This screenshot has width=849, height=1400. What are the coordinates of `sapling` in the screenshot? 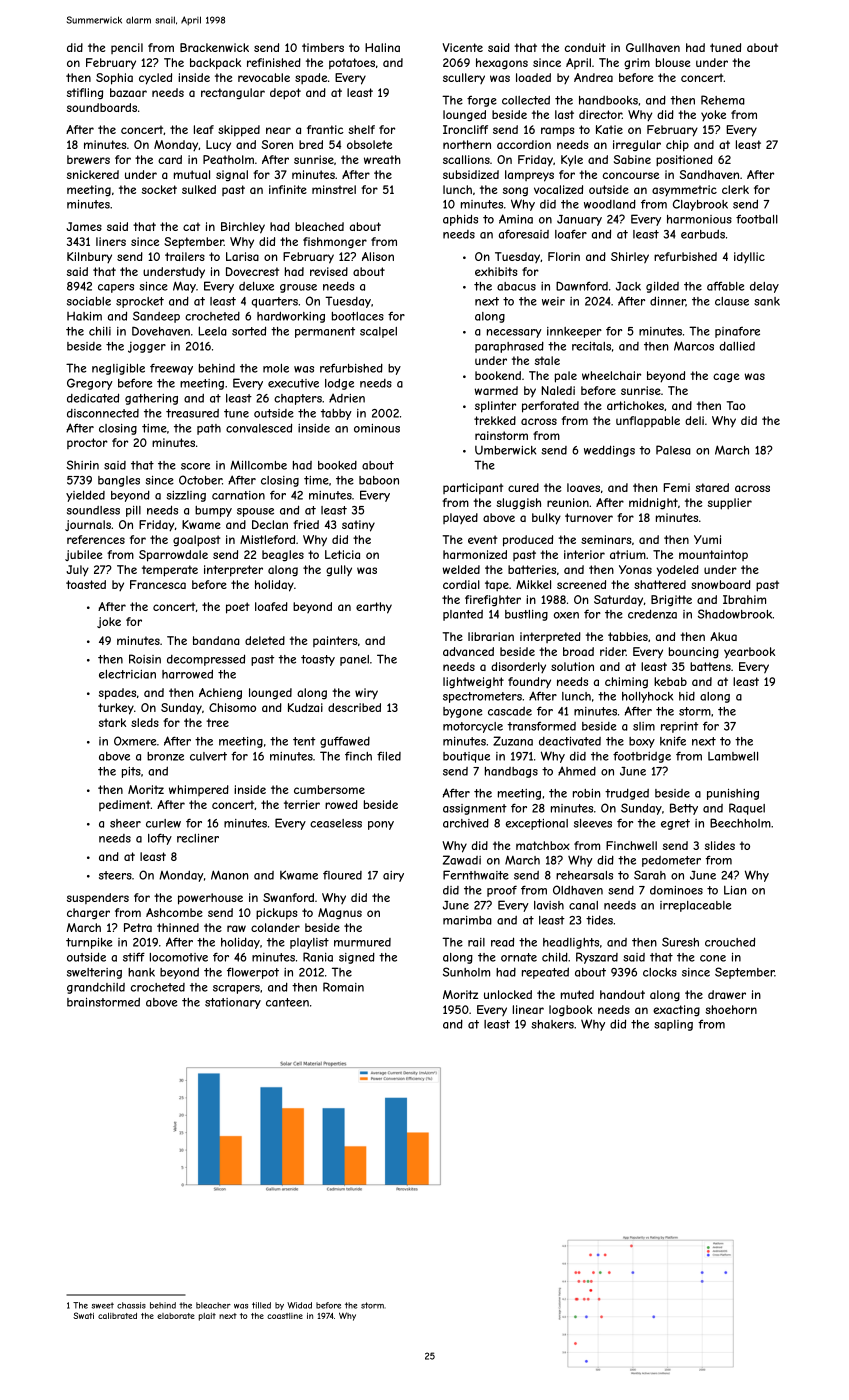 It's located at (673, 1025).
